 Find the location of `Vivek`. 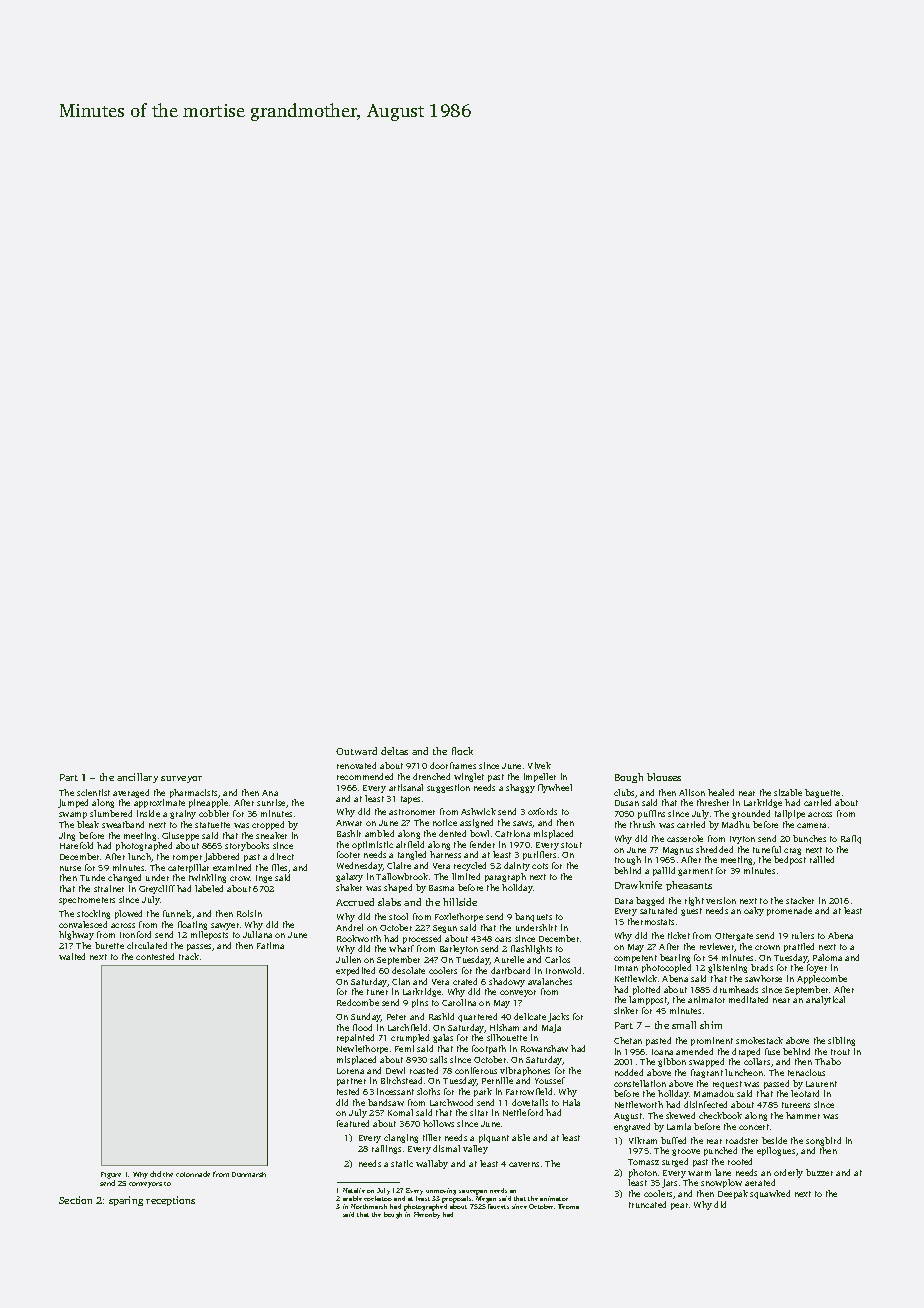

Vivek is located at coordinates (539, 765).
